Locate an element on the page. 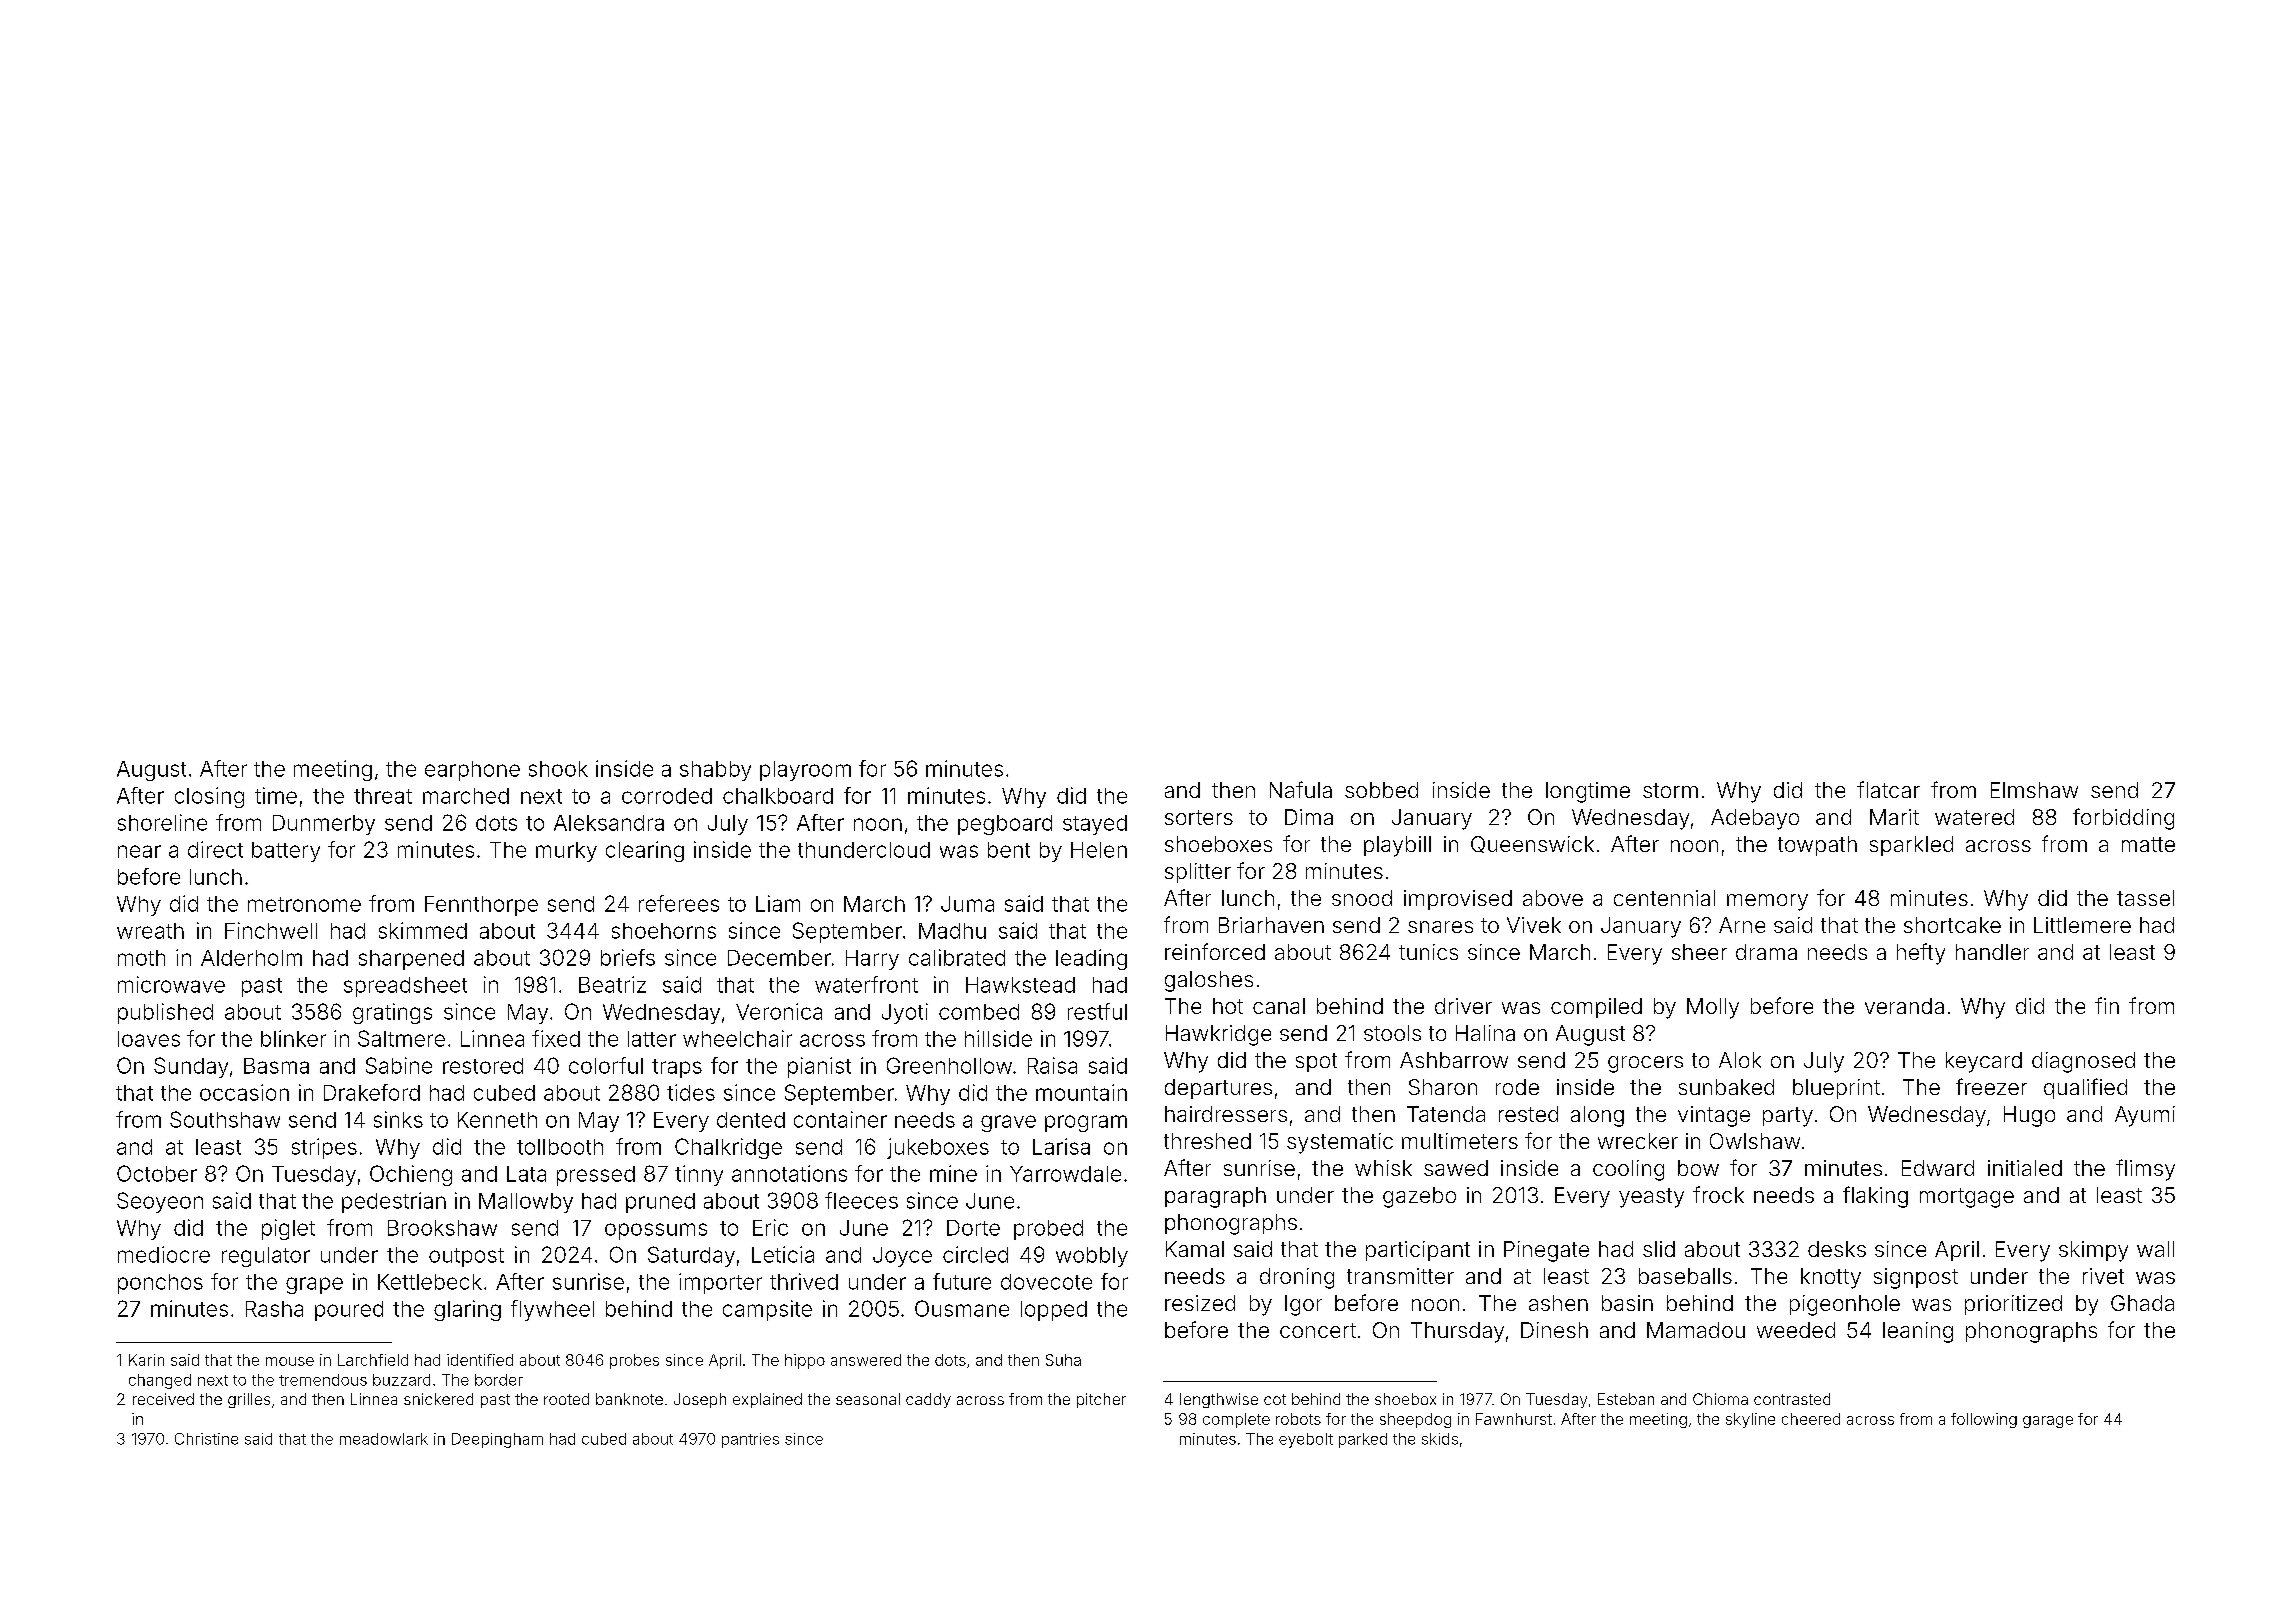 This page has width=2292, height=1620. knotty is located at coordinates (1831, 1278).
